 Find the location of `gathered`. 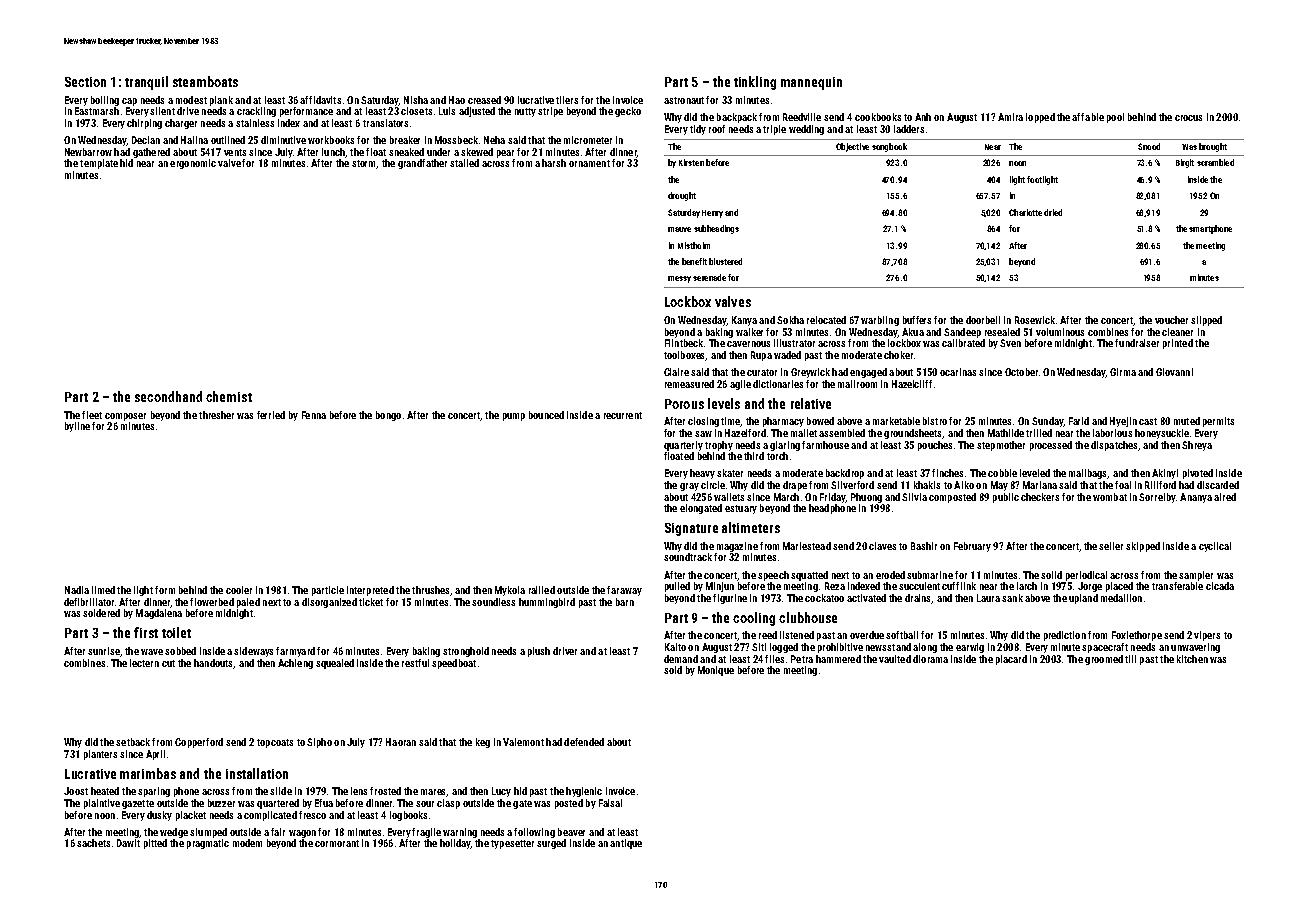

gathered is located at coordinates (151, 153).
